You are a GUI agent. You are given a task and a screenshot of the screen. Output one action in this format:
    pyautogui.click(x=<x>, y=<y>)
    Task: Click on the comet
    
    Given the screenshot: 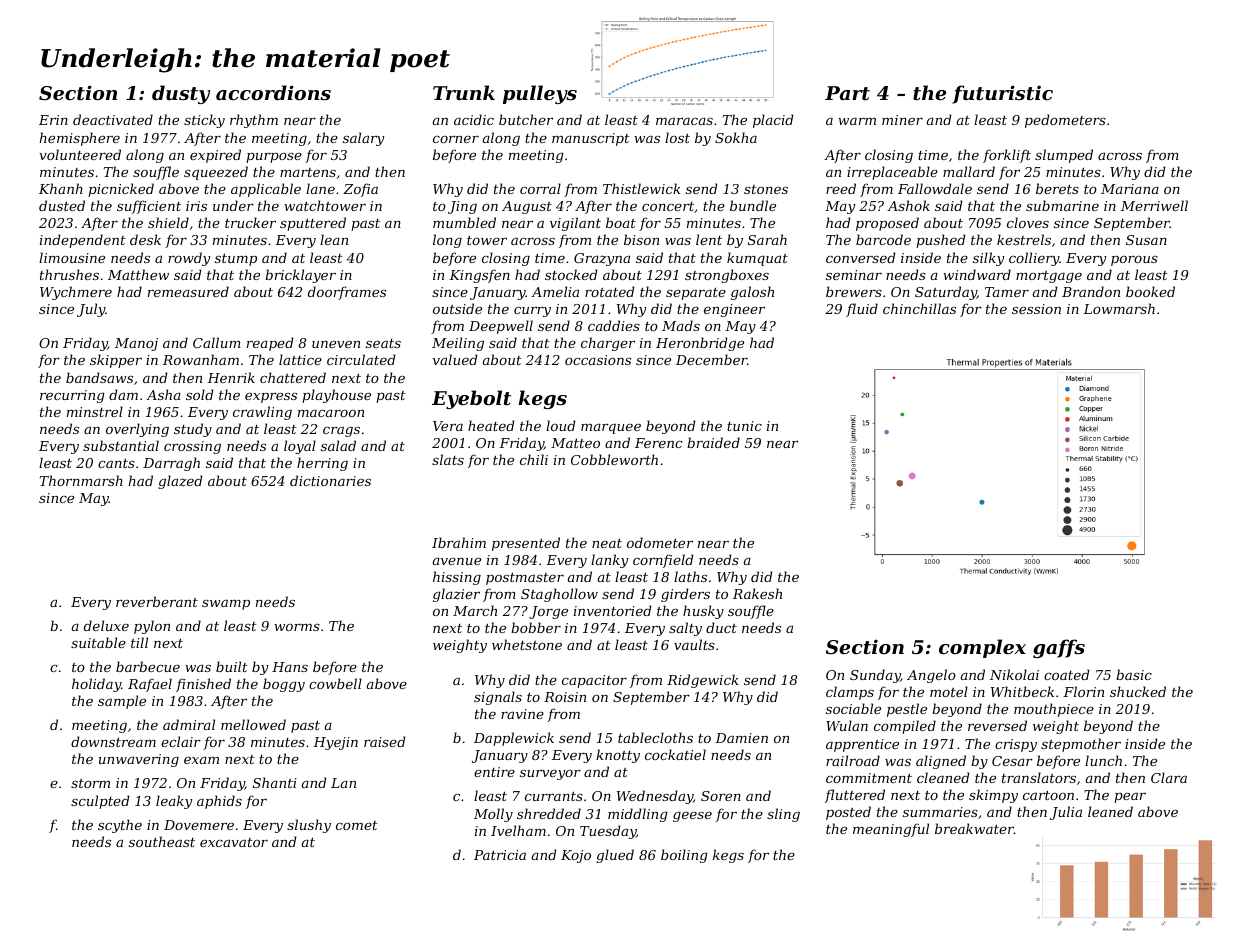 What is the action you would take?
    pyautogui.click(x=357, y=825)
